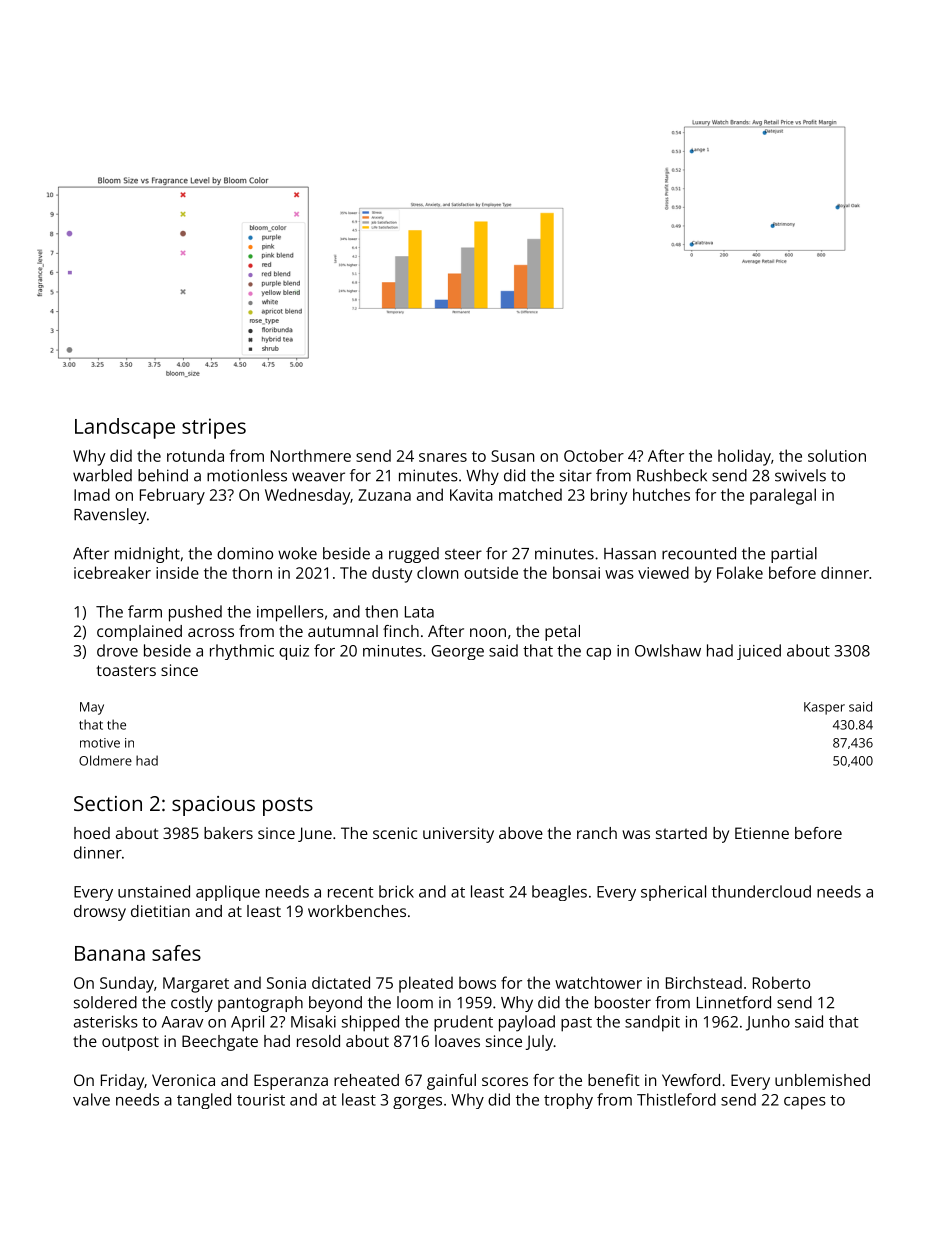  What do you see at coordinates (245, 553) in the image?
I see `domino` at bounding box center [245, 553].
